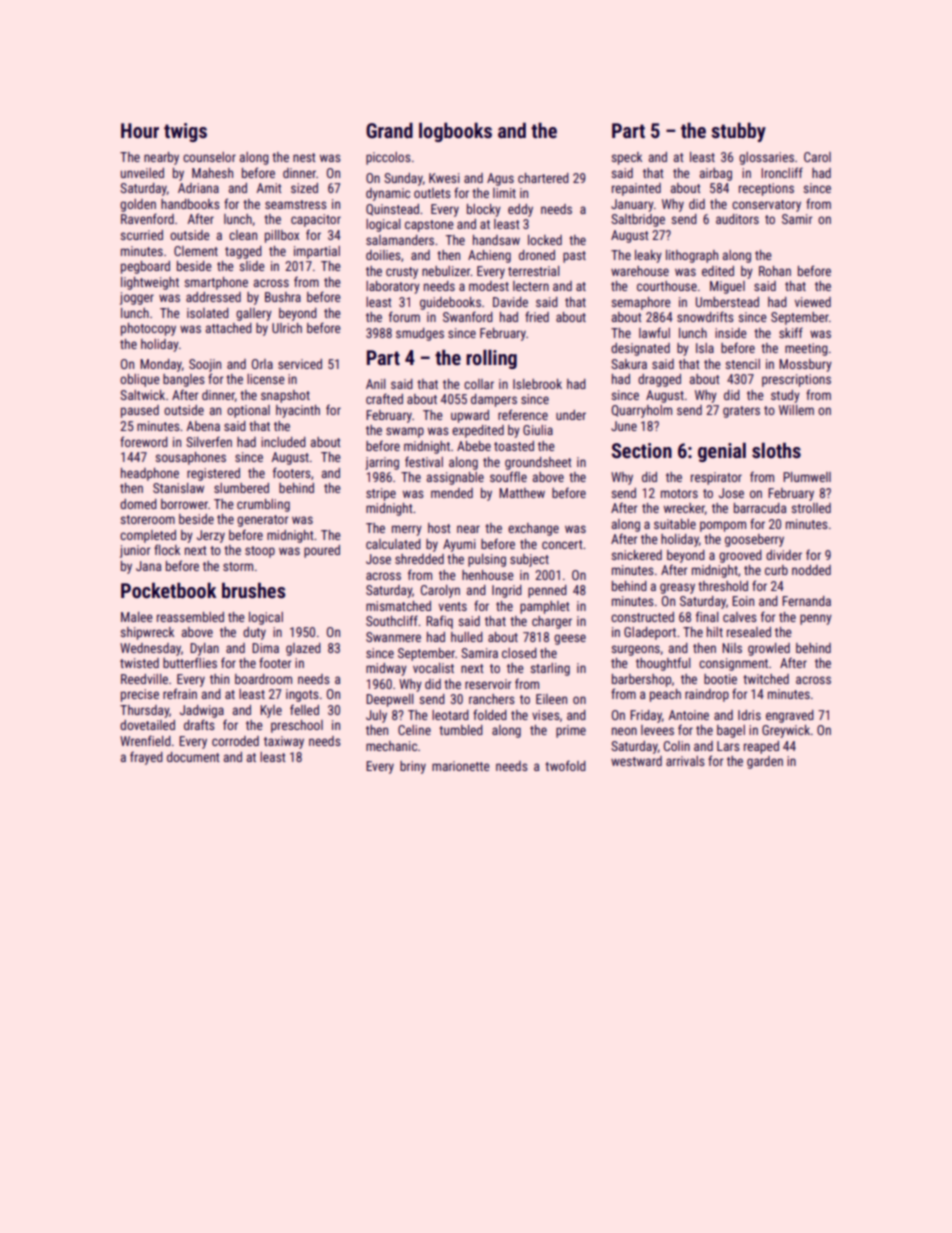 This page has width=952, height=1233. What do you see at coordinates (300, 364) in the page?
I see `serviced` at bounding box center [300, 364].
